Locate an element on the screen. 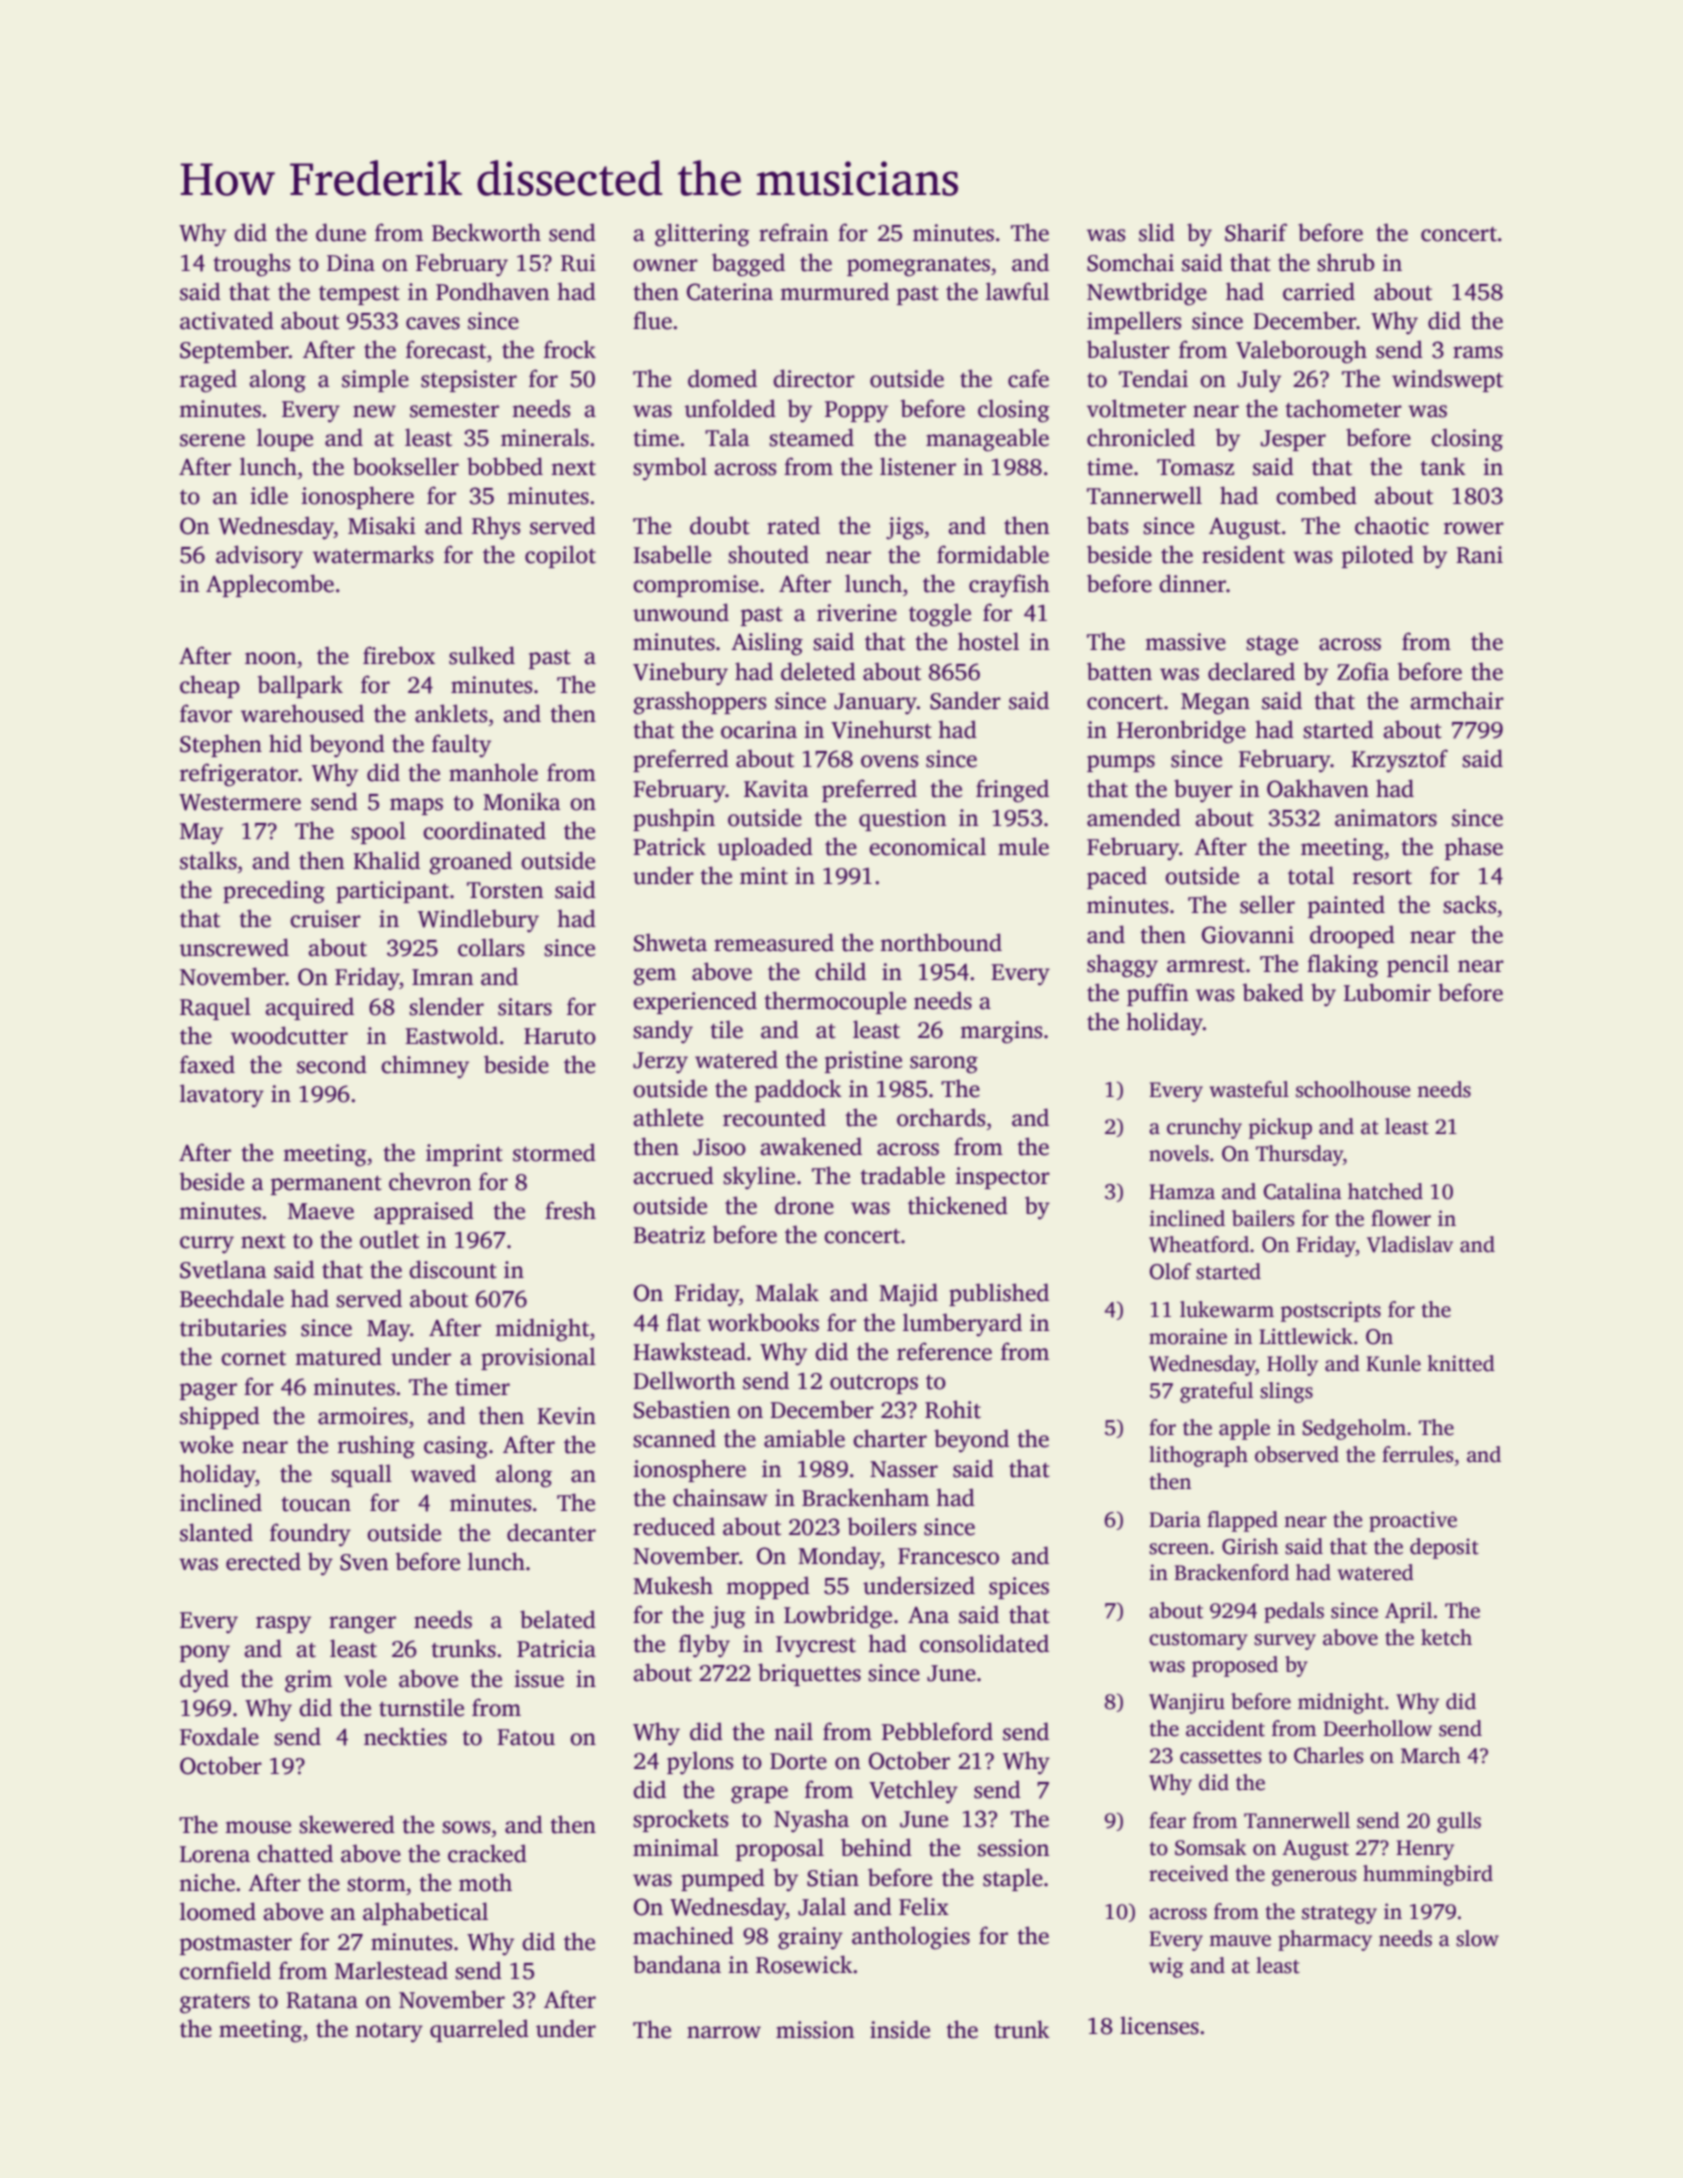 The height and width of the screenshot is (2178, 1683). stage is located at coordinates (1272, 646).
